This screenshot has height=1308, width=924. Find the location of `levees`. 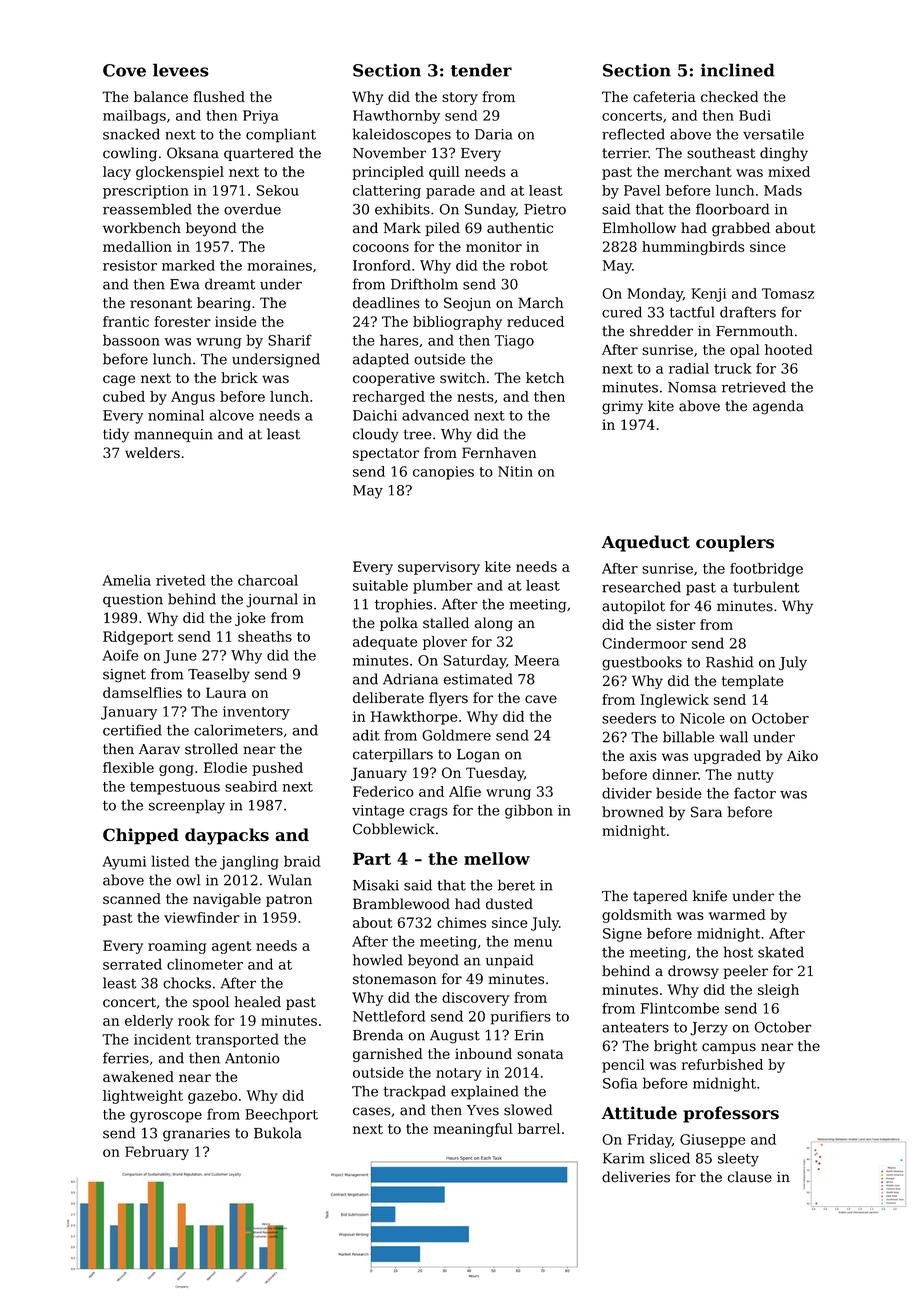

levees is located at coordinates (181, 70).
